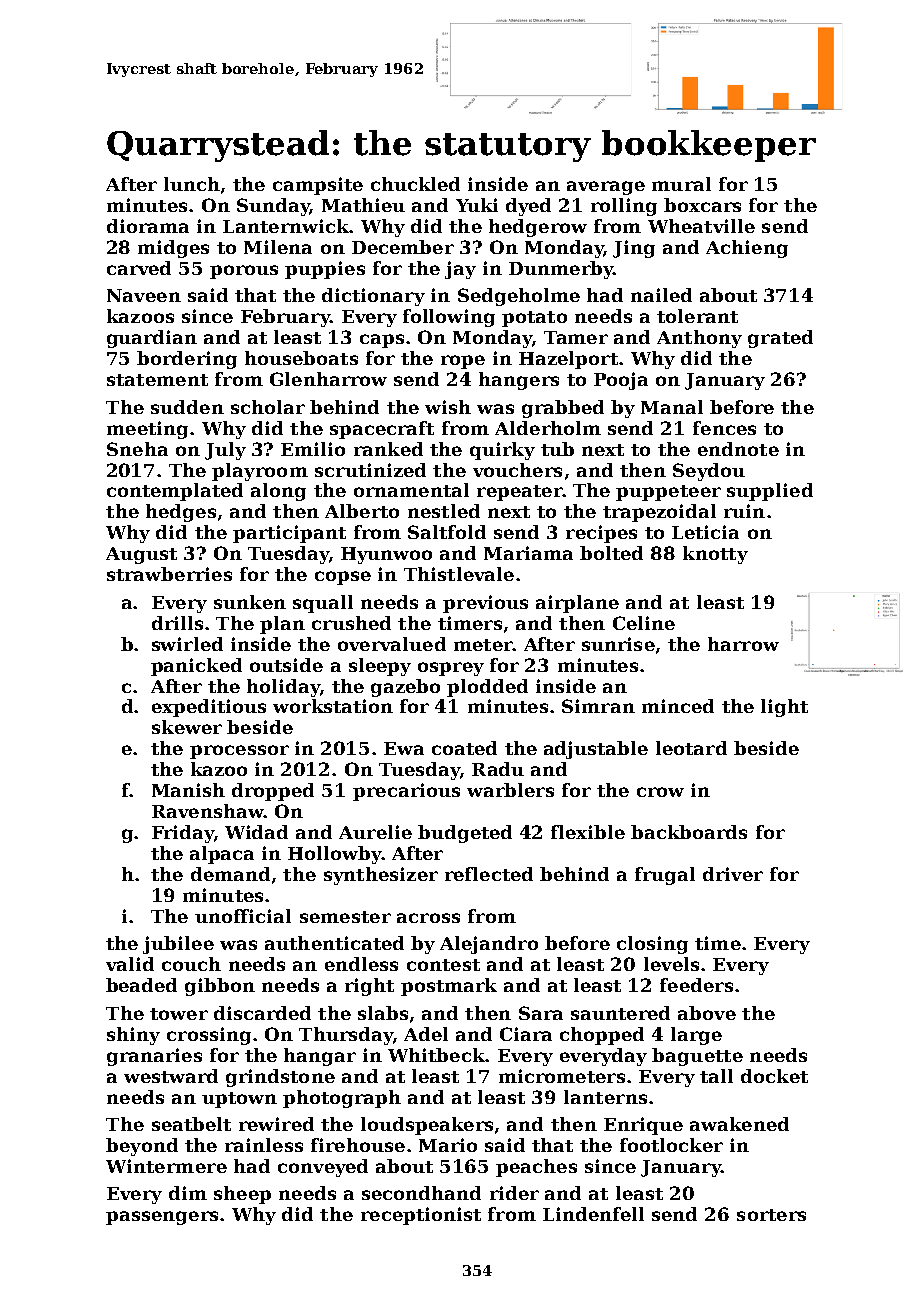  What do you see at coordinates (192, 184) in the screenshot?
I see `lunch` at bounding box center [192, 184].
